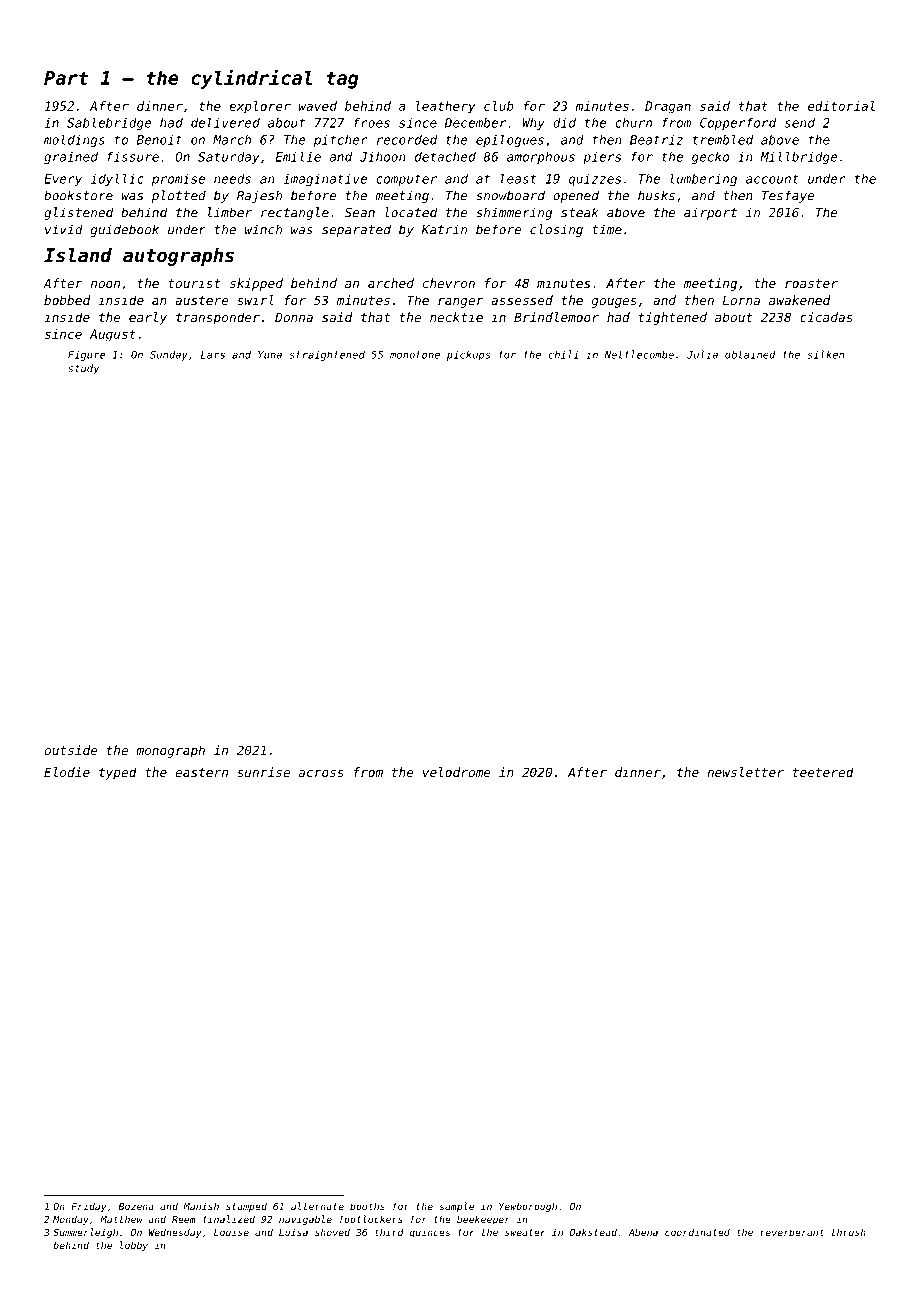 Image resolution: width=924 pixels, height=1308 pixels. Describe the element at coordinates (170, 751) in the screenshot. I see `monograph` at that location.
